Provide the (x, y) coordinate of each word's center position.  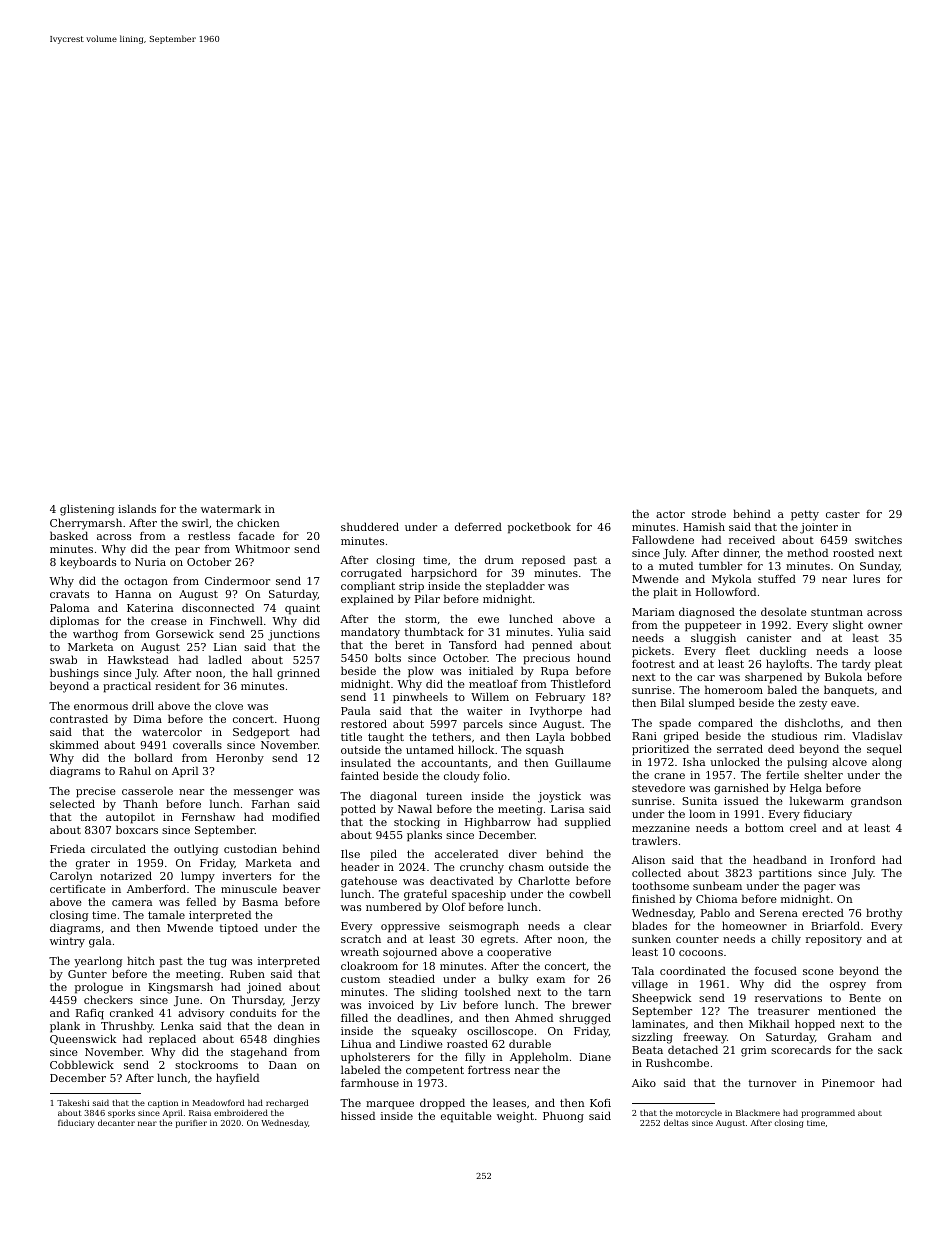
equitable (466, 1117)
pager (820, 888)
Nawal (415, 808)
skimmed (74, 744)
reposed (543, 561)
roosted (853, 552)
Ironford (852, 859)
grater (93, 864)
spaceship (479, 895)
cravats (69, 594)
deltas (676, 1122)
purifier (191, 1124)
